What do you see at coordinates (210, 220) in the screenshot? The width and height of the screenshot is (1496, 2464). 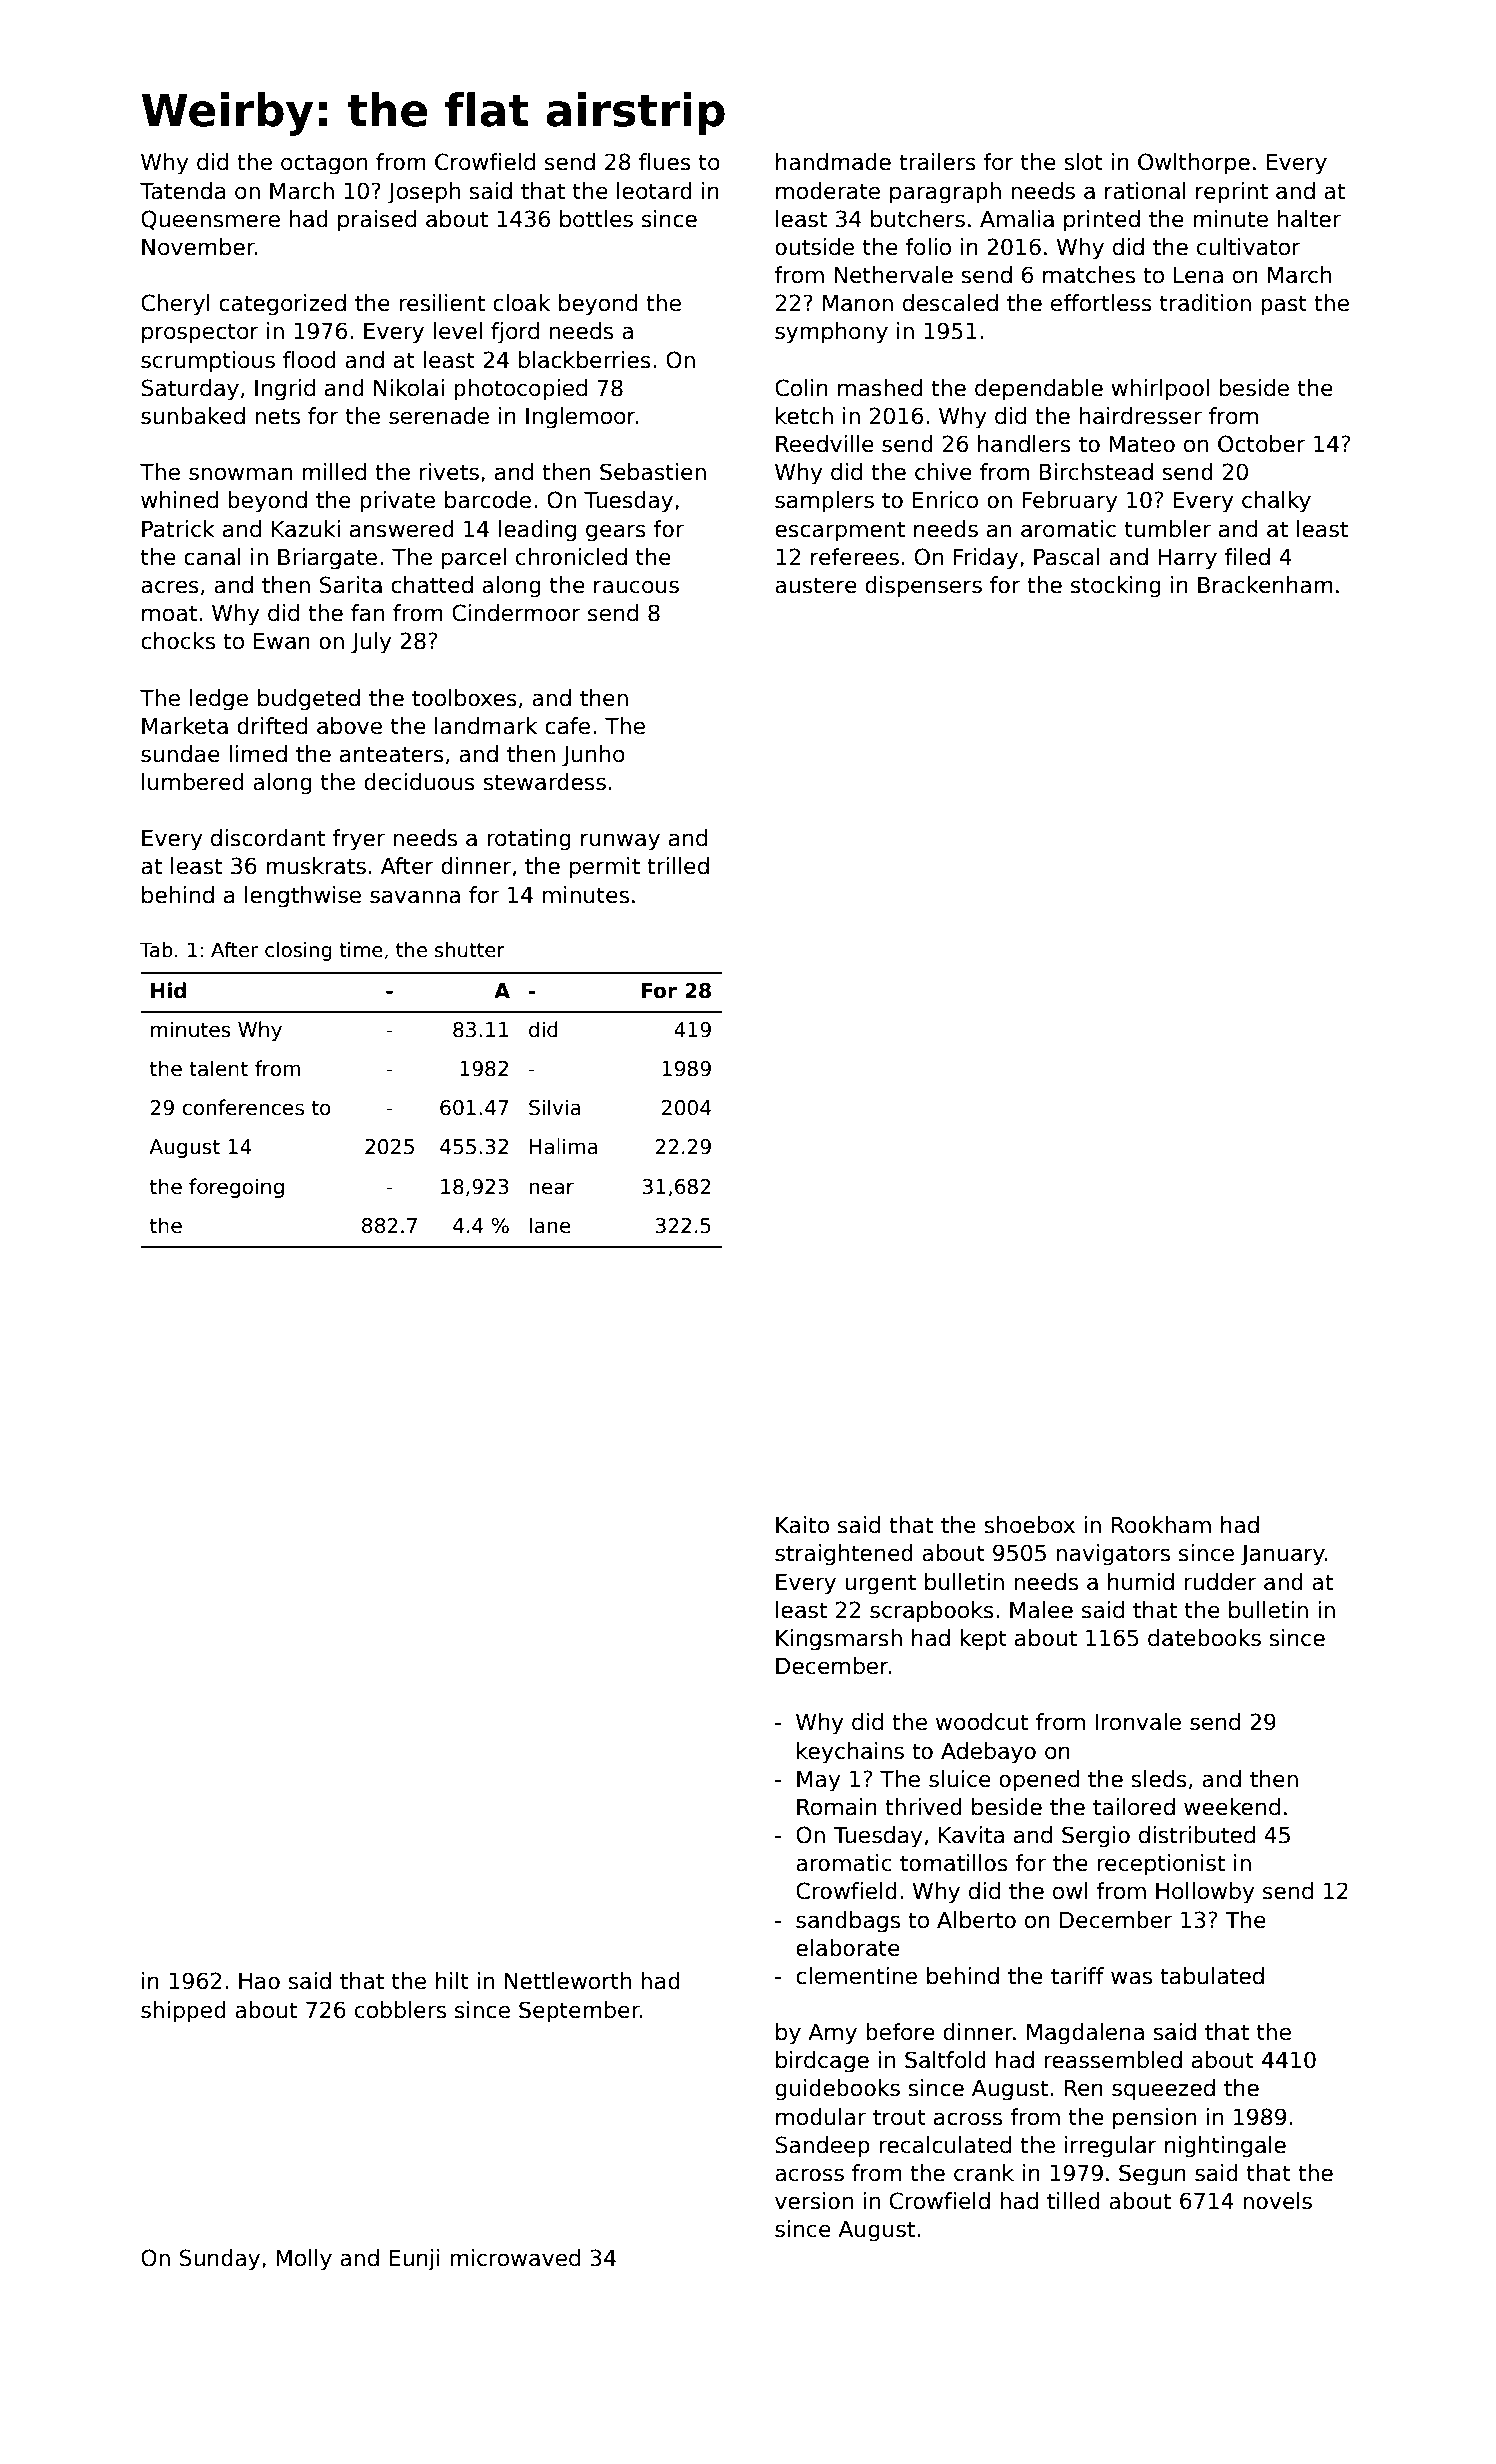 I see `Queensmere` at bounding box center [210, 220].
